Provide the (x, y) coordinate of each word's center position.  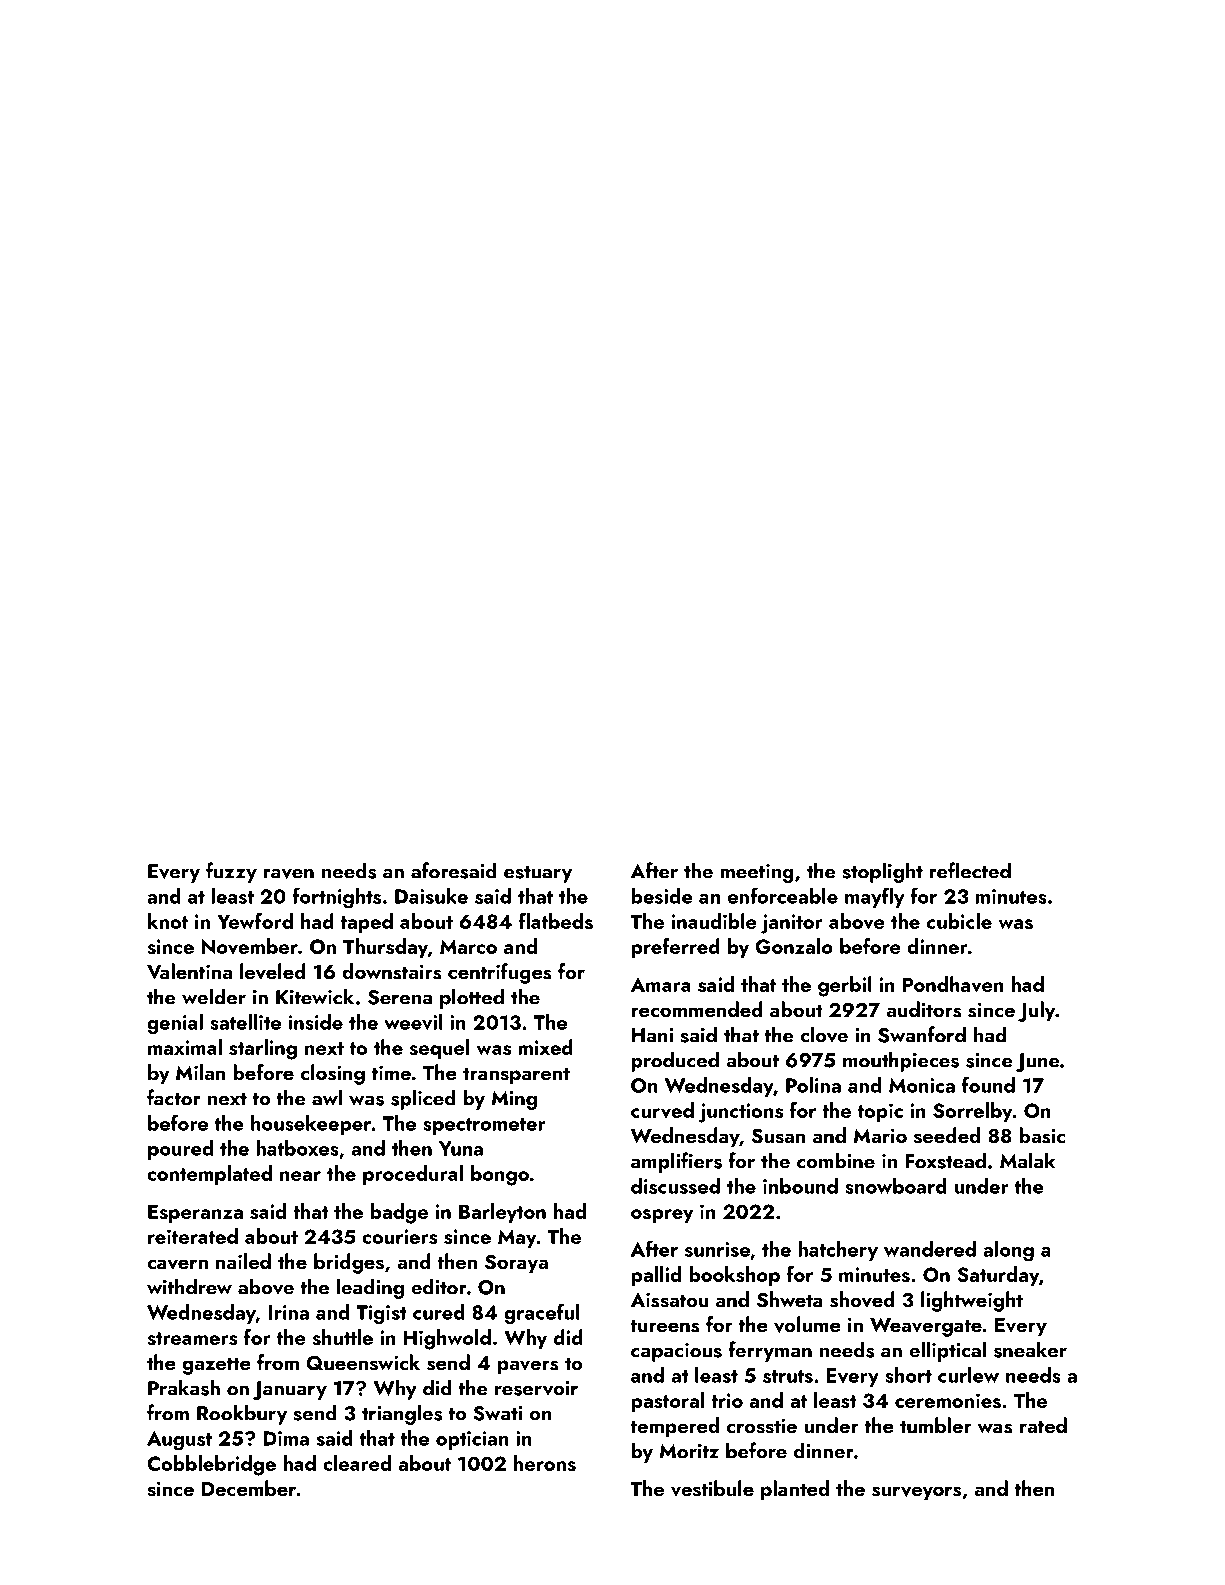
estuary (538, 874)
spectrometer (484, 1126)
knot (168, 921)
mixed (545, 1047)
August (179, 1441)
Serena (400, 997)
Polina (813, 1085)
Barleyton (502, 1213)
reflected (970, 870)
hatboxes (297, 1148)
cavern (177, 1264)
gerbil (845, 986)
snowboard (896, 1186)
